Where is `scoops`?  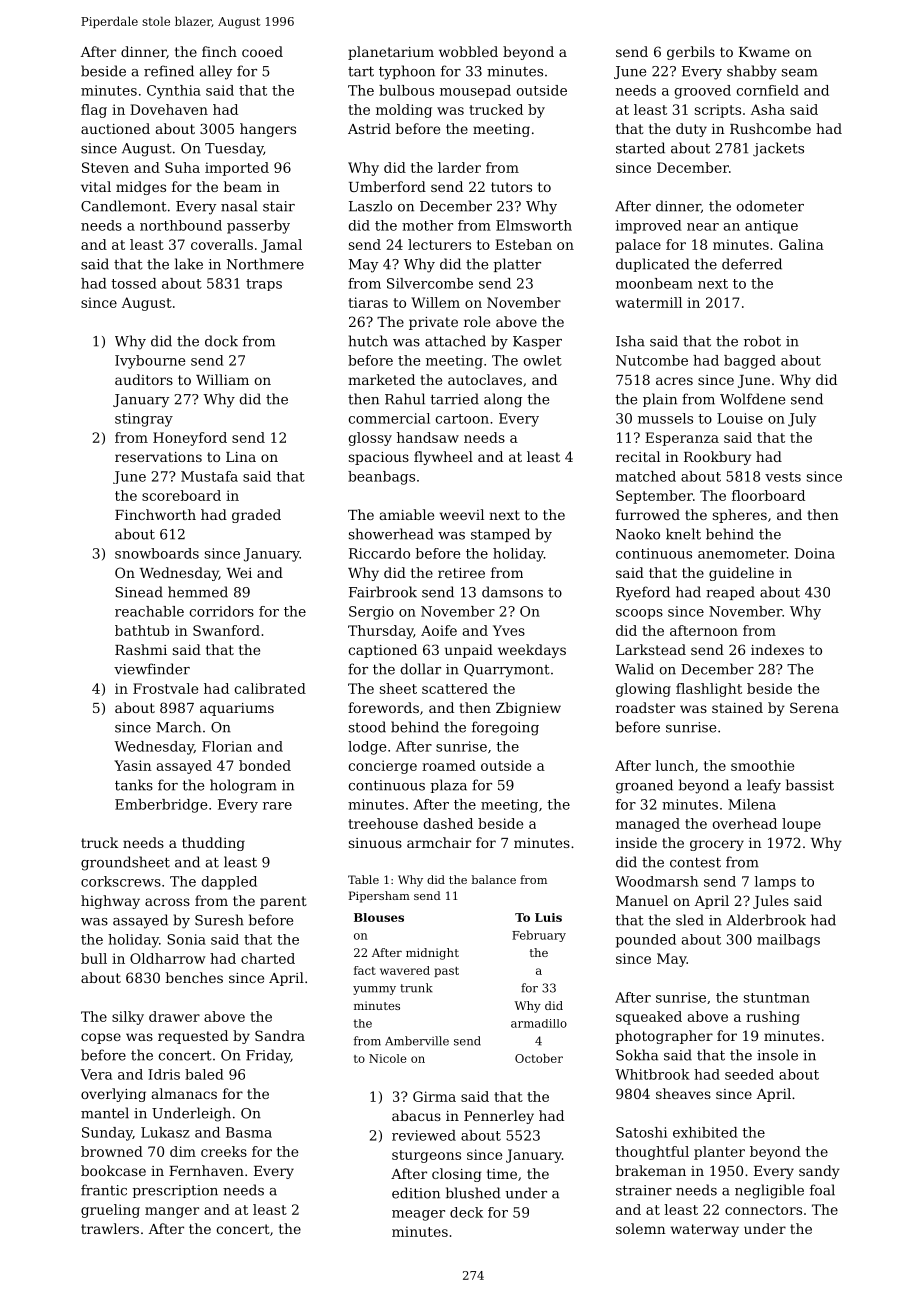 scoops is located at coordinates (639, 614).
